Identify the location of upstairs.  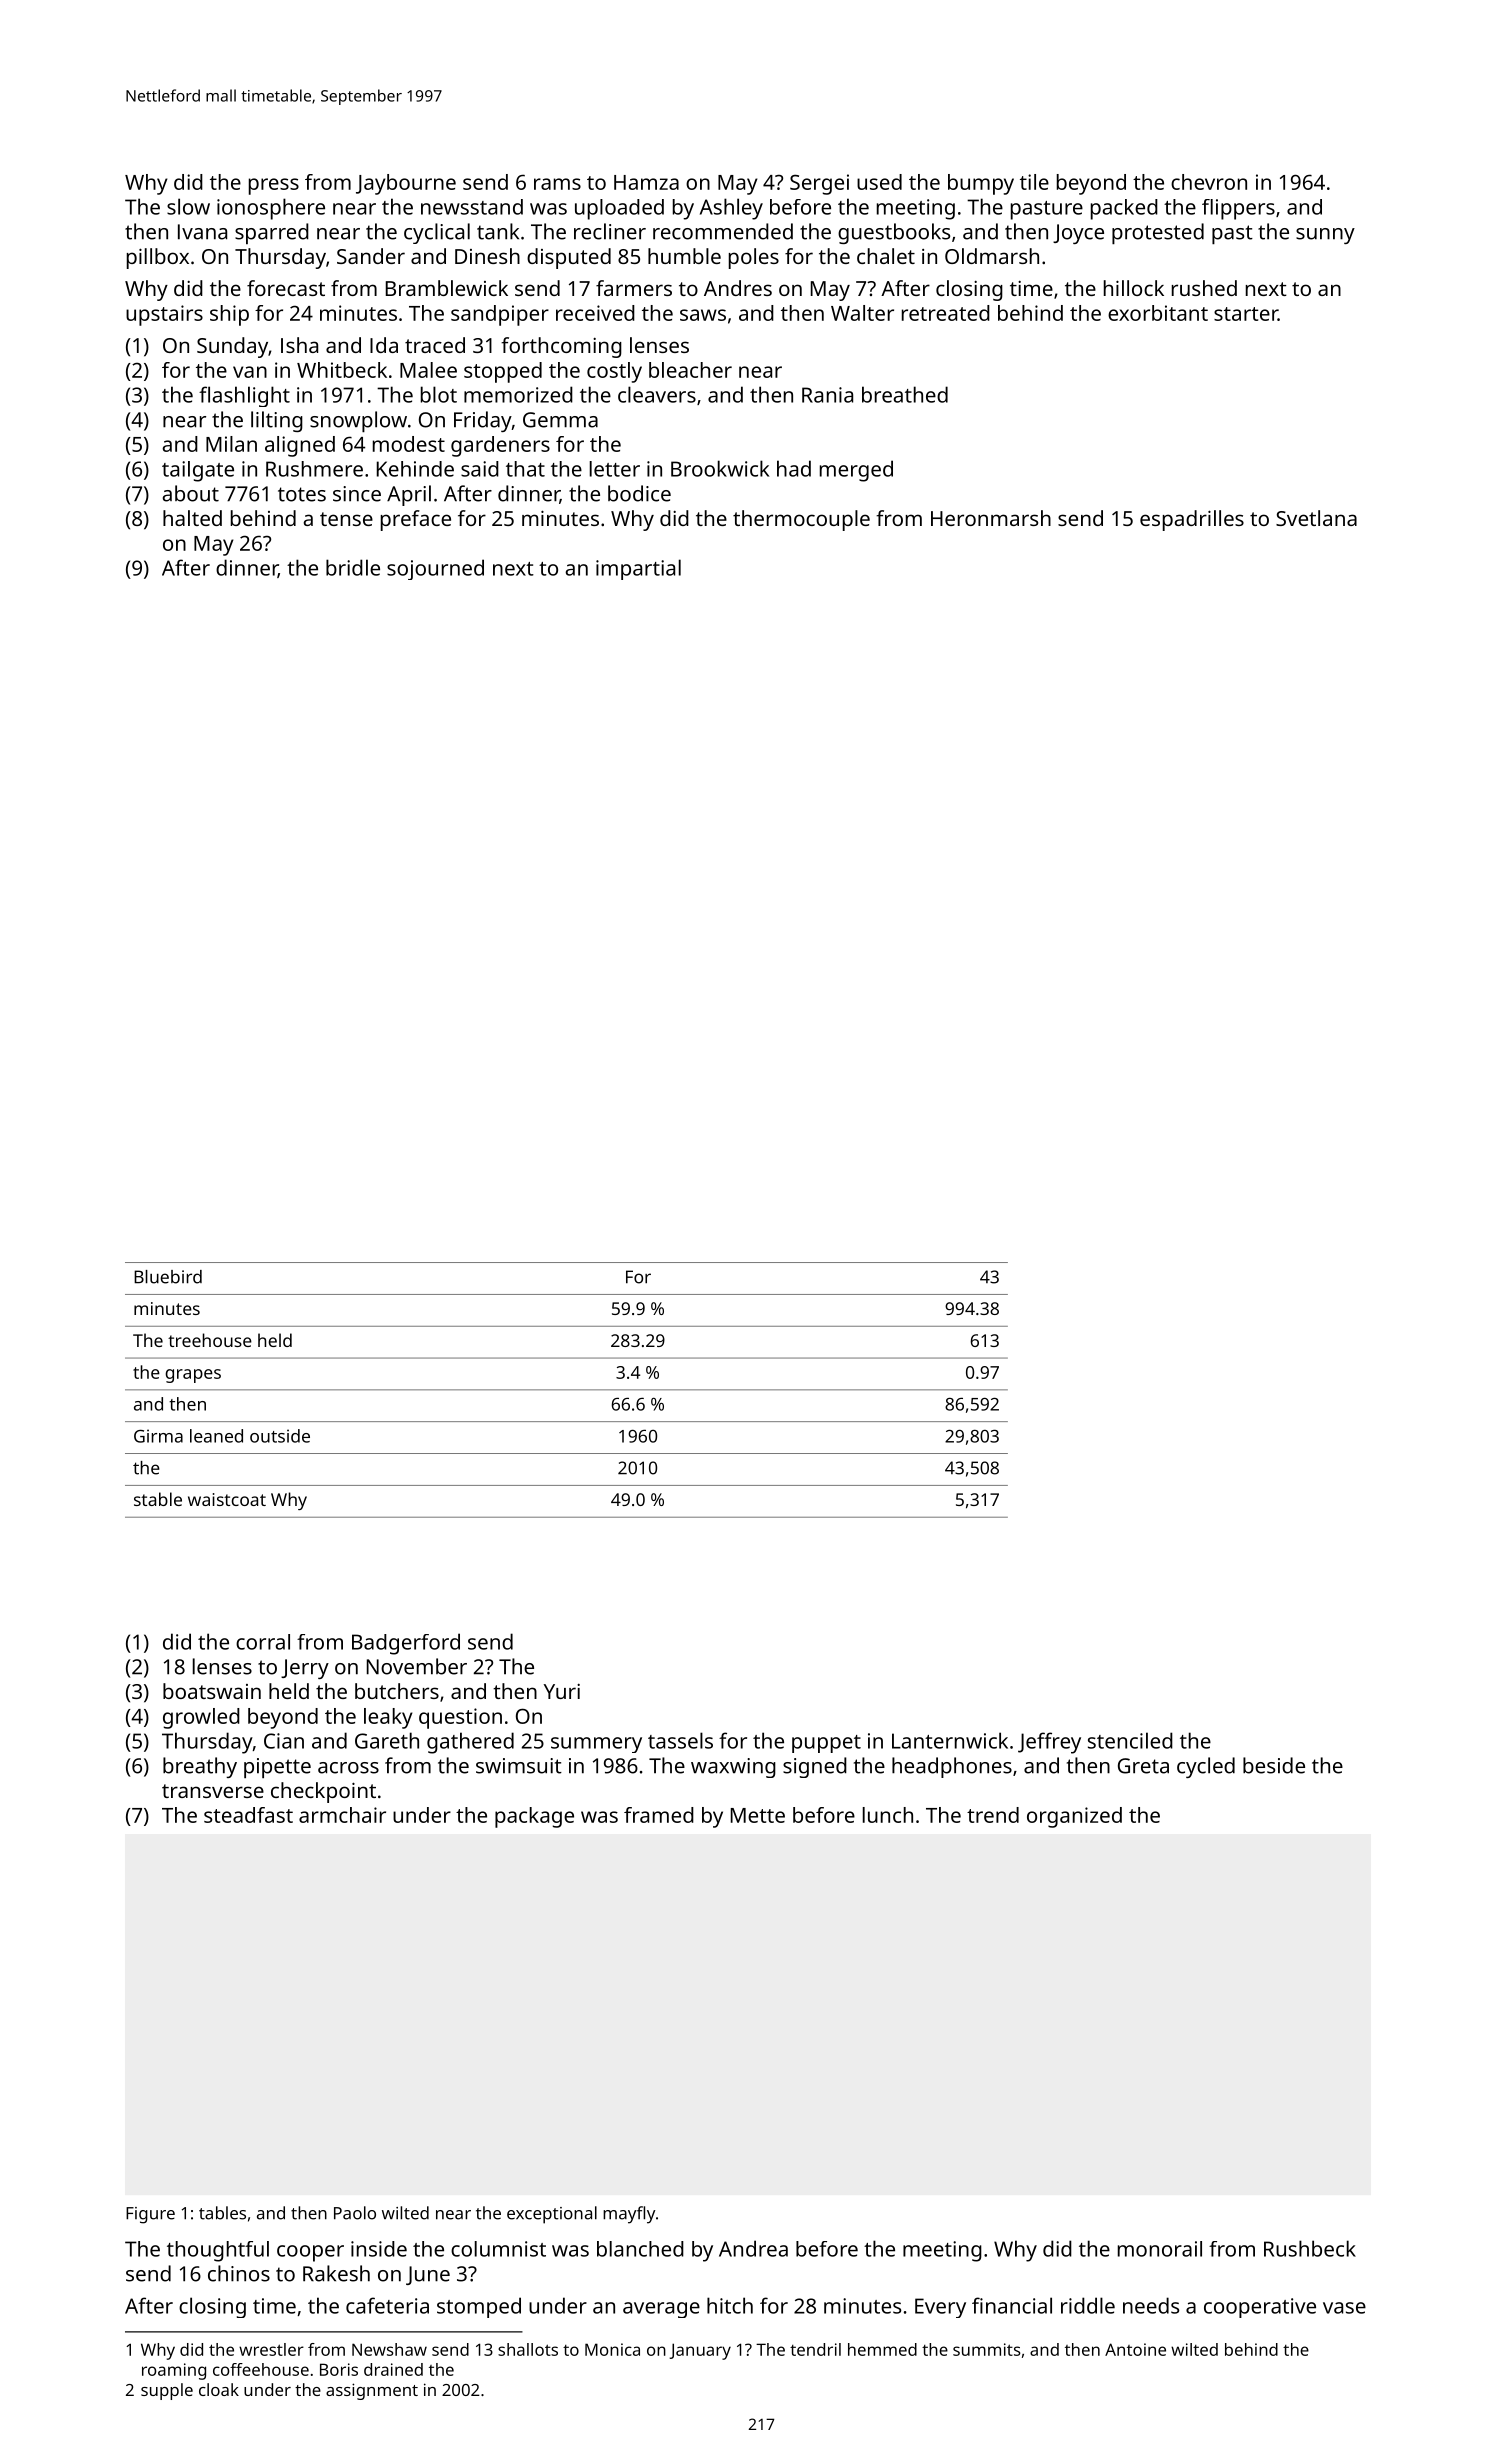
(164, 315).
